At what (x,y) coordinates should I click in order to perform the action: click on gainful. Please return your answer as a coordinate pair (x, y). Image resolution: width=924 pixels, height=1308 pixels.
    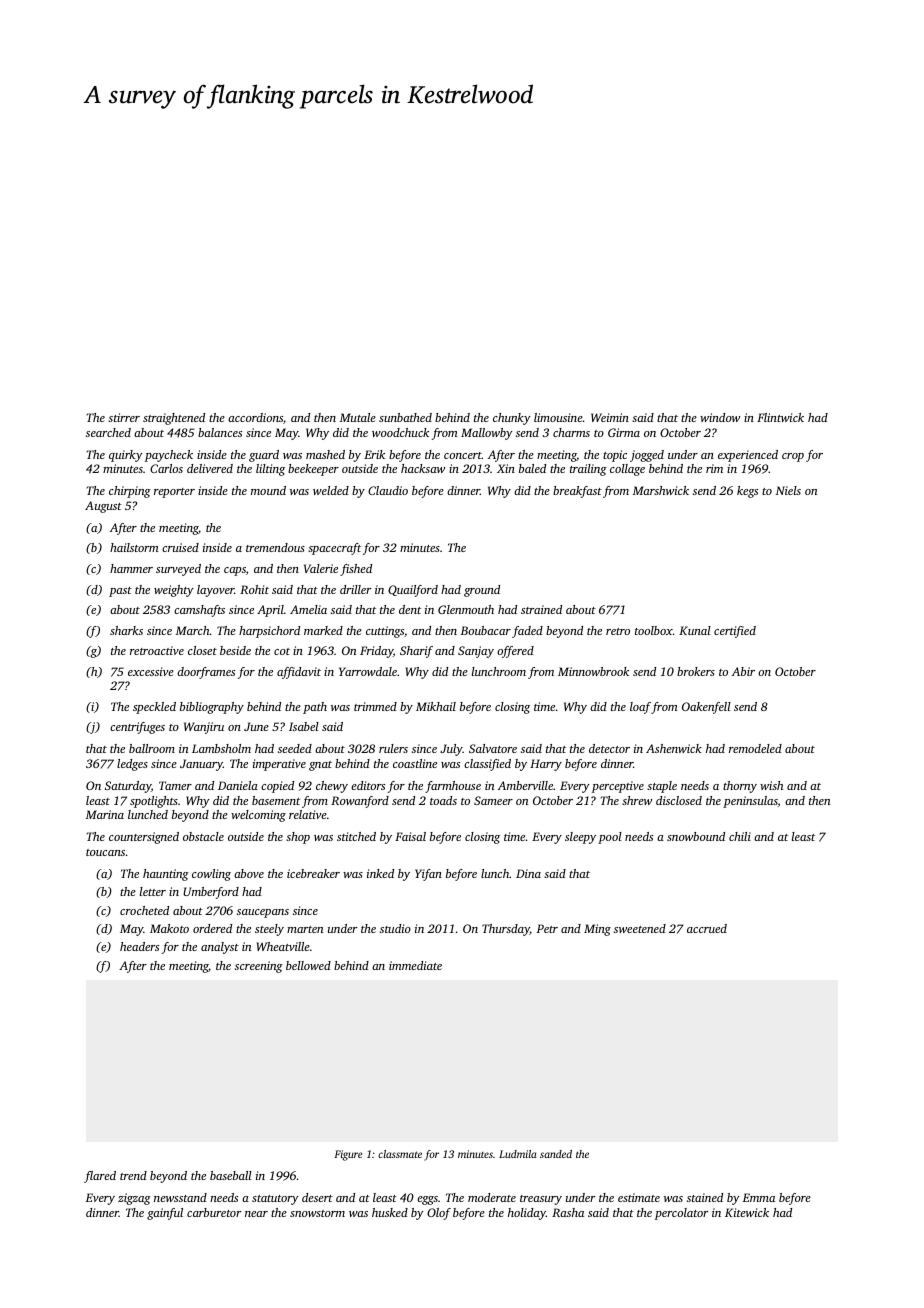
    Looking at the image, I should click on (165, 1214).
